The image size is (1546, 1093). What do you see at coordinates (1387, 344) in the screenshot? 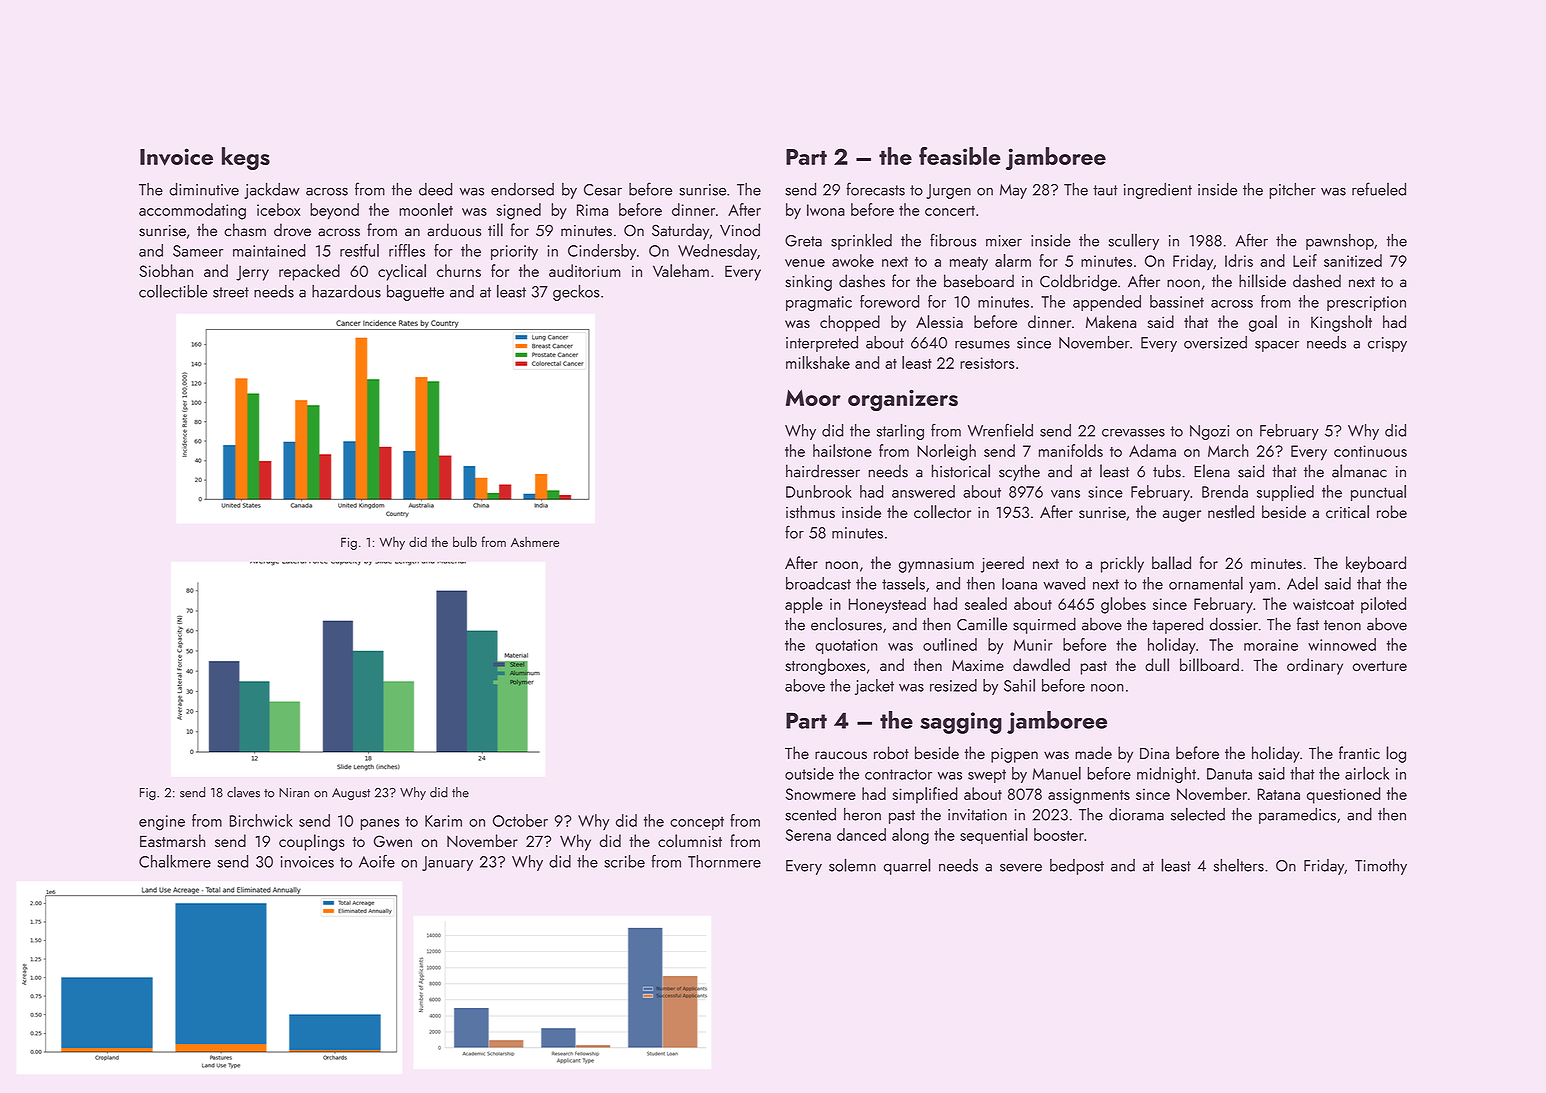
I see `crispy` at bounding box center [1387, 344].
